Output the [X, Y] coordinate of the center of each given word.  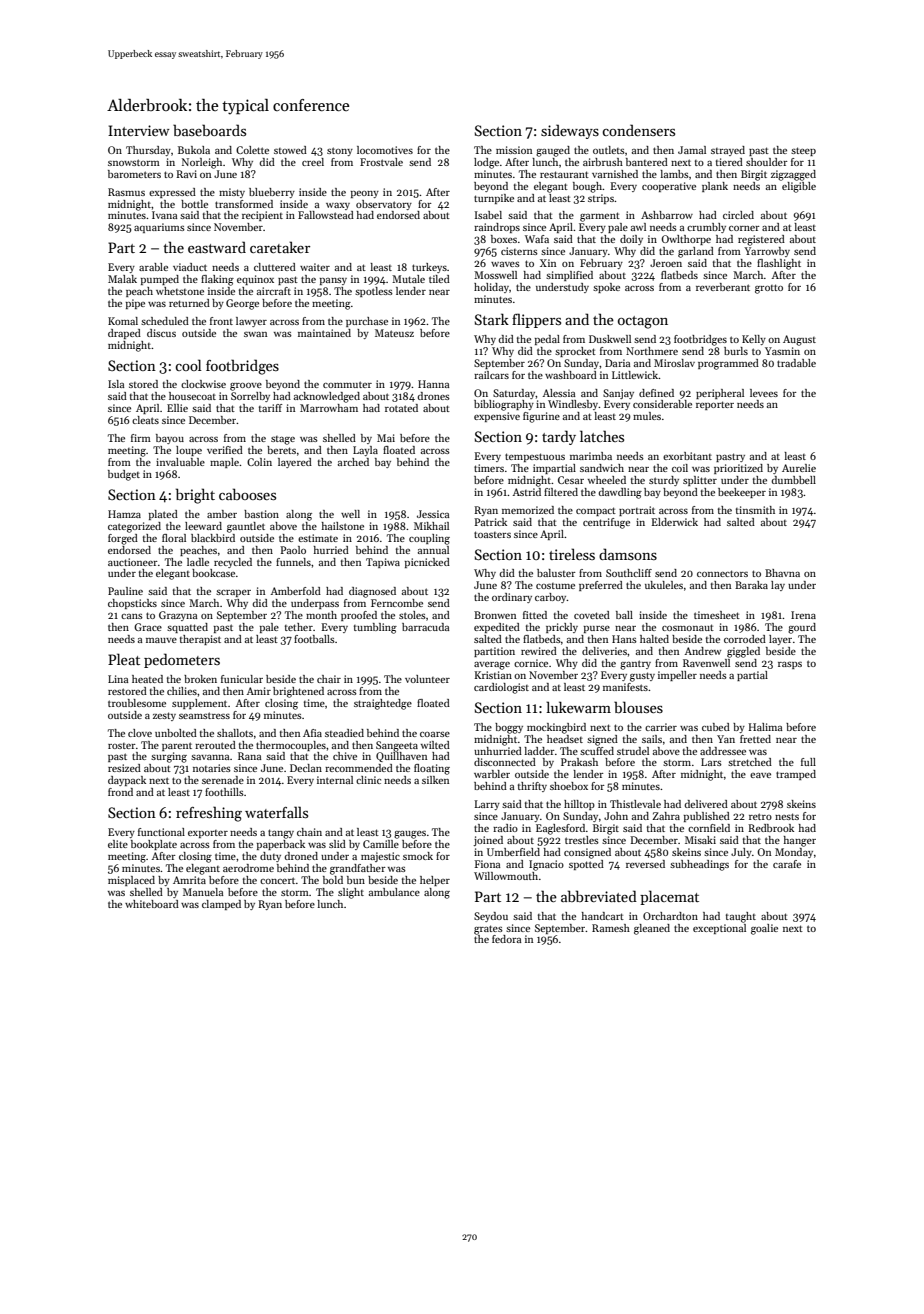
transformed [244, 204]
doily [631, 240]
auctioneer [133, 562]
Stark [492, 319]
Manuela [203, 892]
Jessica [433, 514]
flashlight [779, 264]
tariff [270, 408]
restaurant [564, 174]
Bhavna [782, 573]
